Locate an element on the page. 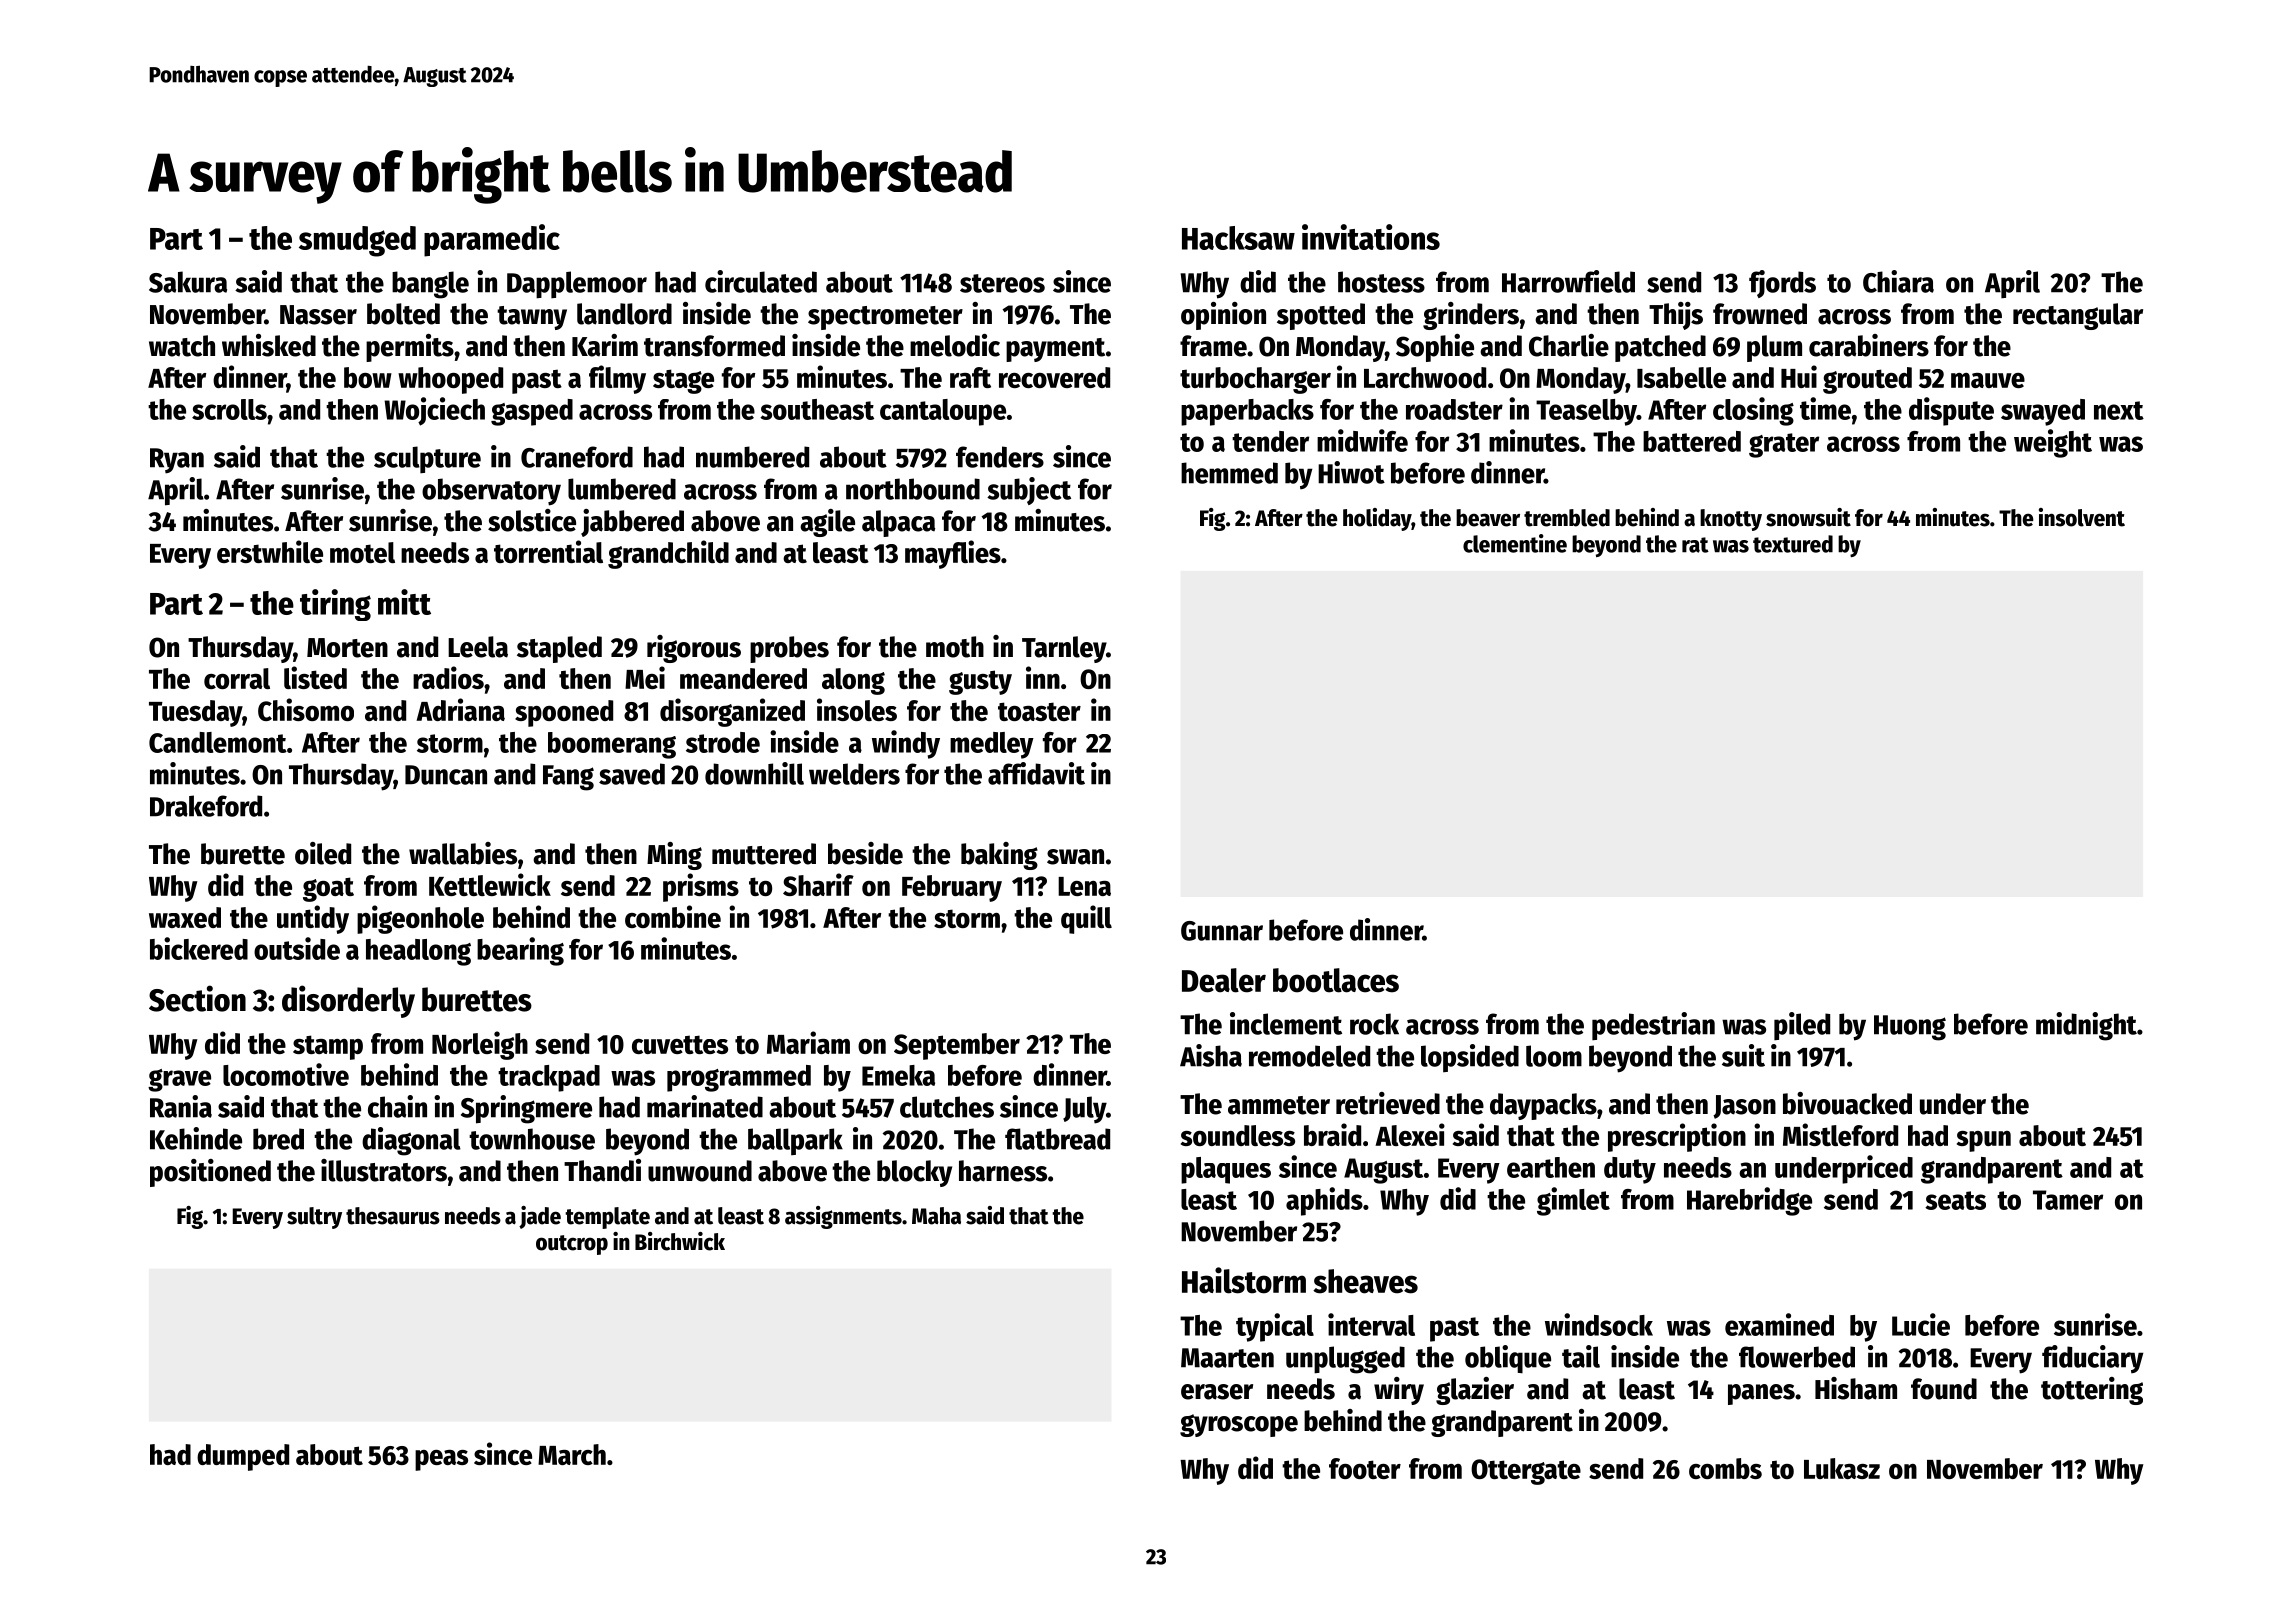  Hacksaw is located at coordinates (1238, 238).
